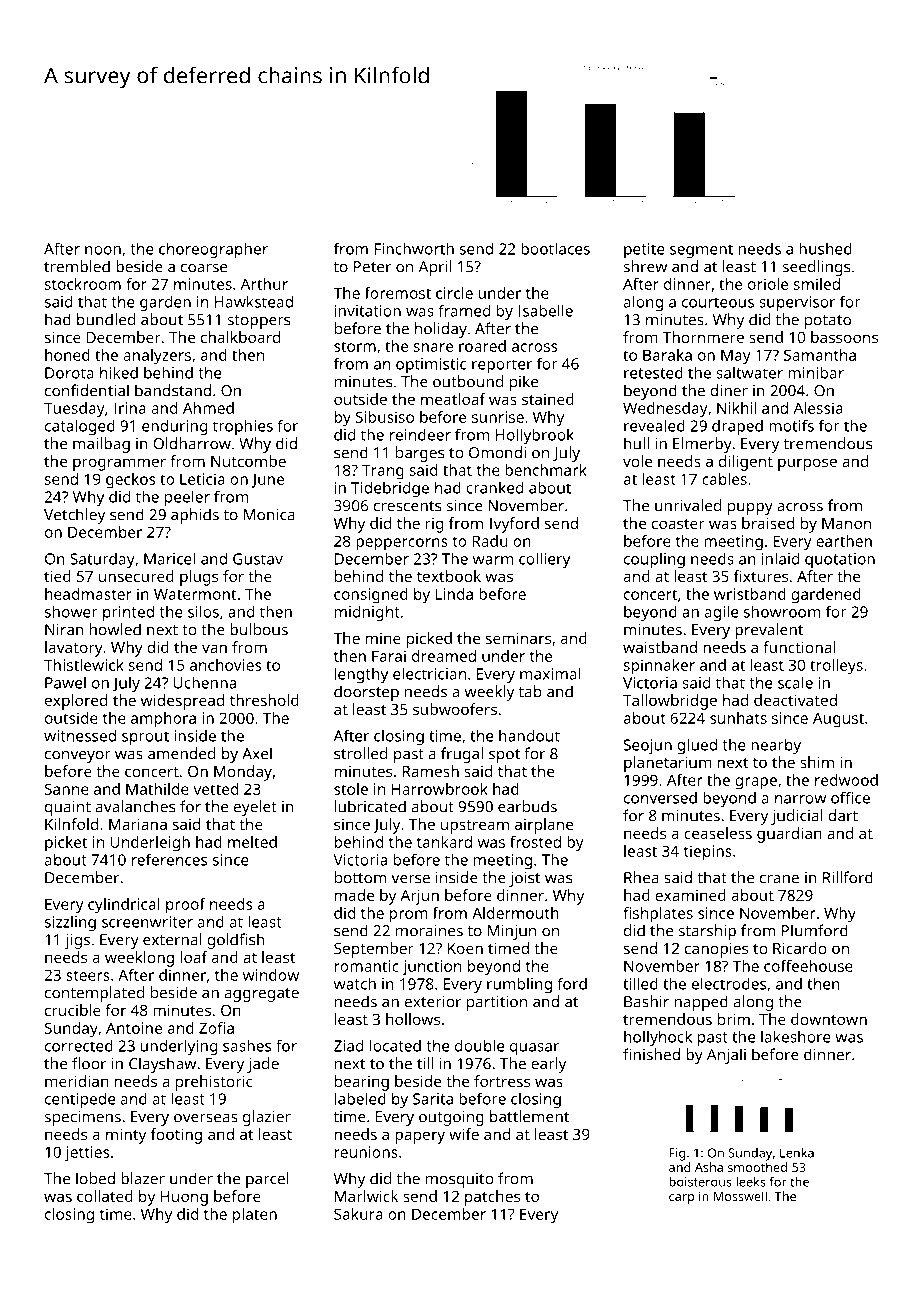 Image resolution: width=924 pixels, height=1308 pixels. What do you see at coordinates (105, 1196) in the screenshot?
I see `collated` at bounding box center [105, 1196].
